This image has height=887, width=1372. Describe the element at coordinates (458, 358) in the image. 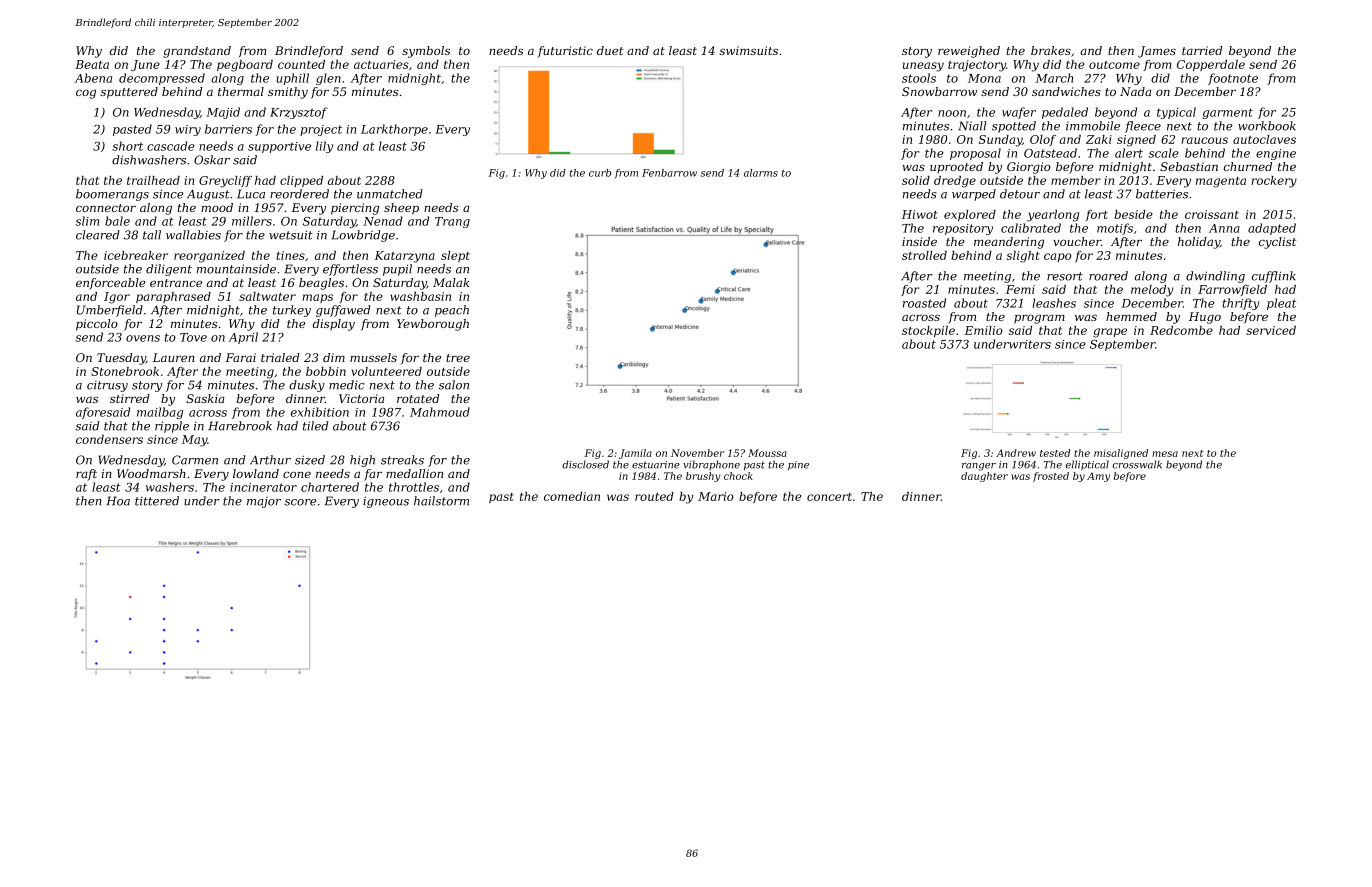

I see `tree` at that location.
